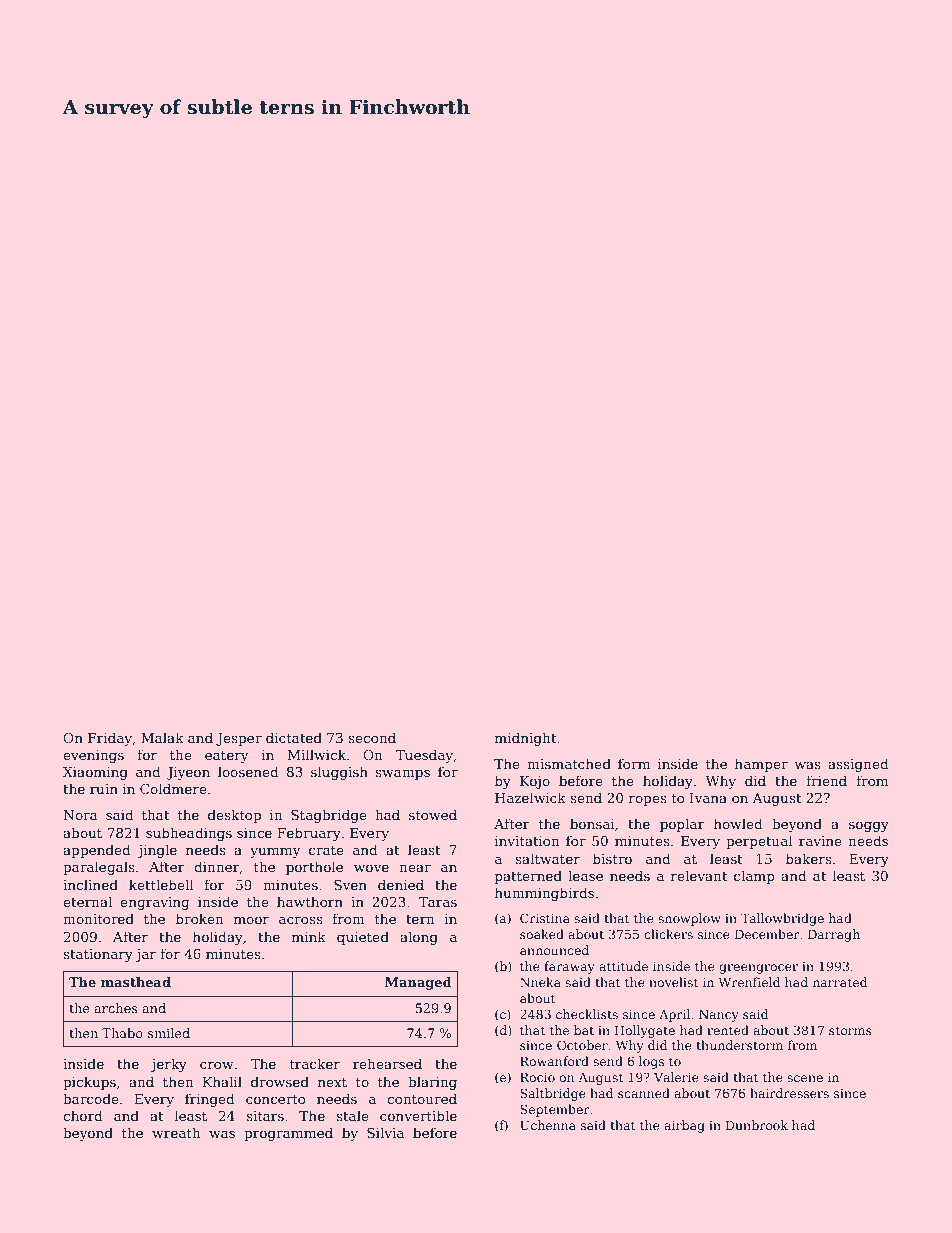  Describe the element at coordinates (176, 1132) in the screenshot. I see `wreath` at that location.
